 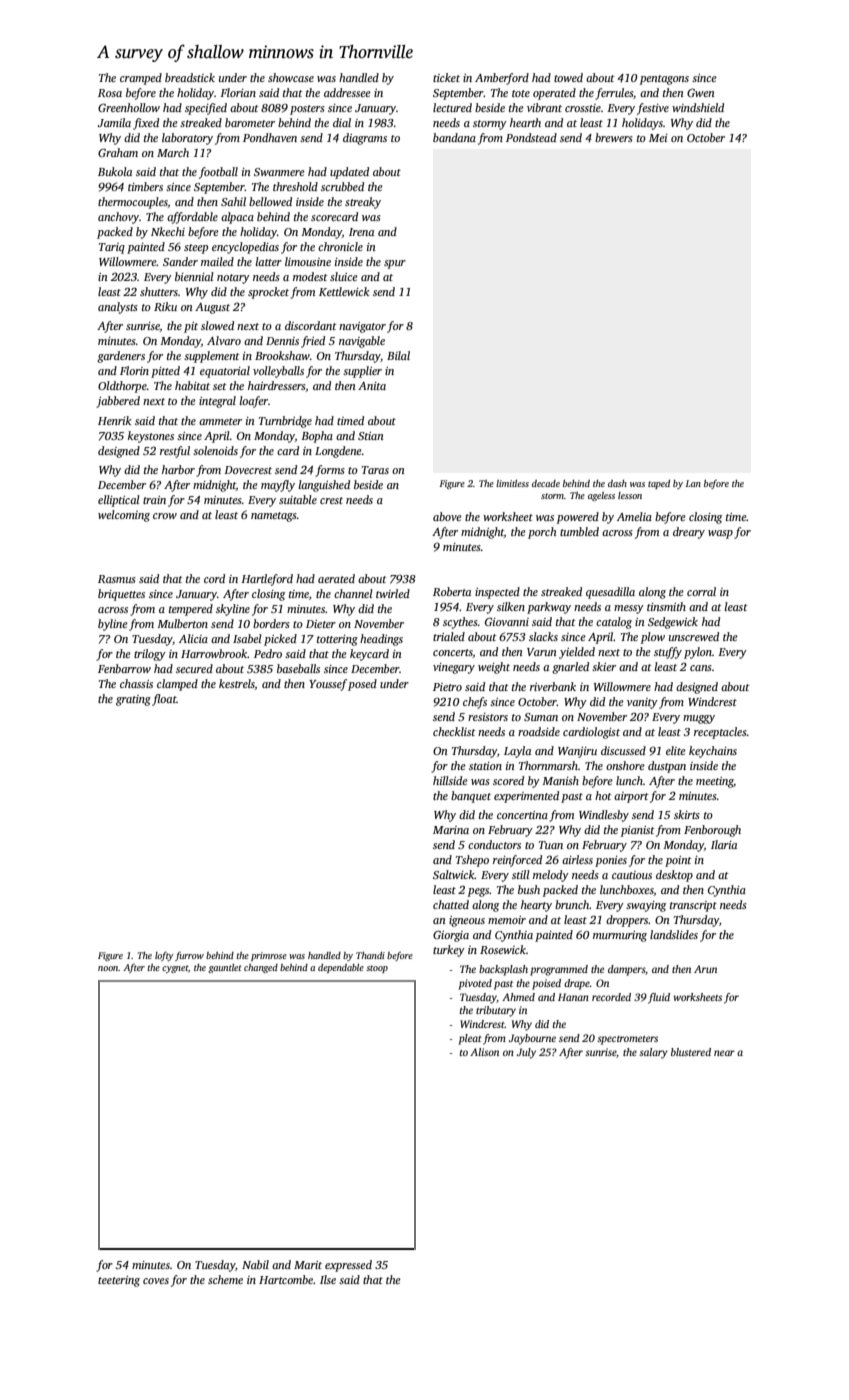 I want to click on languished, so click(x=324, y=486).
